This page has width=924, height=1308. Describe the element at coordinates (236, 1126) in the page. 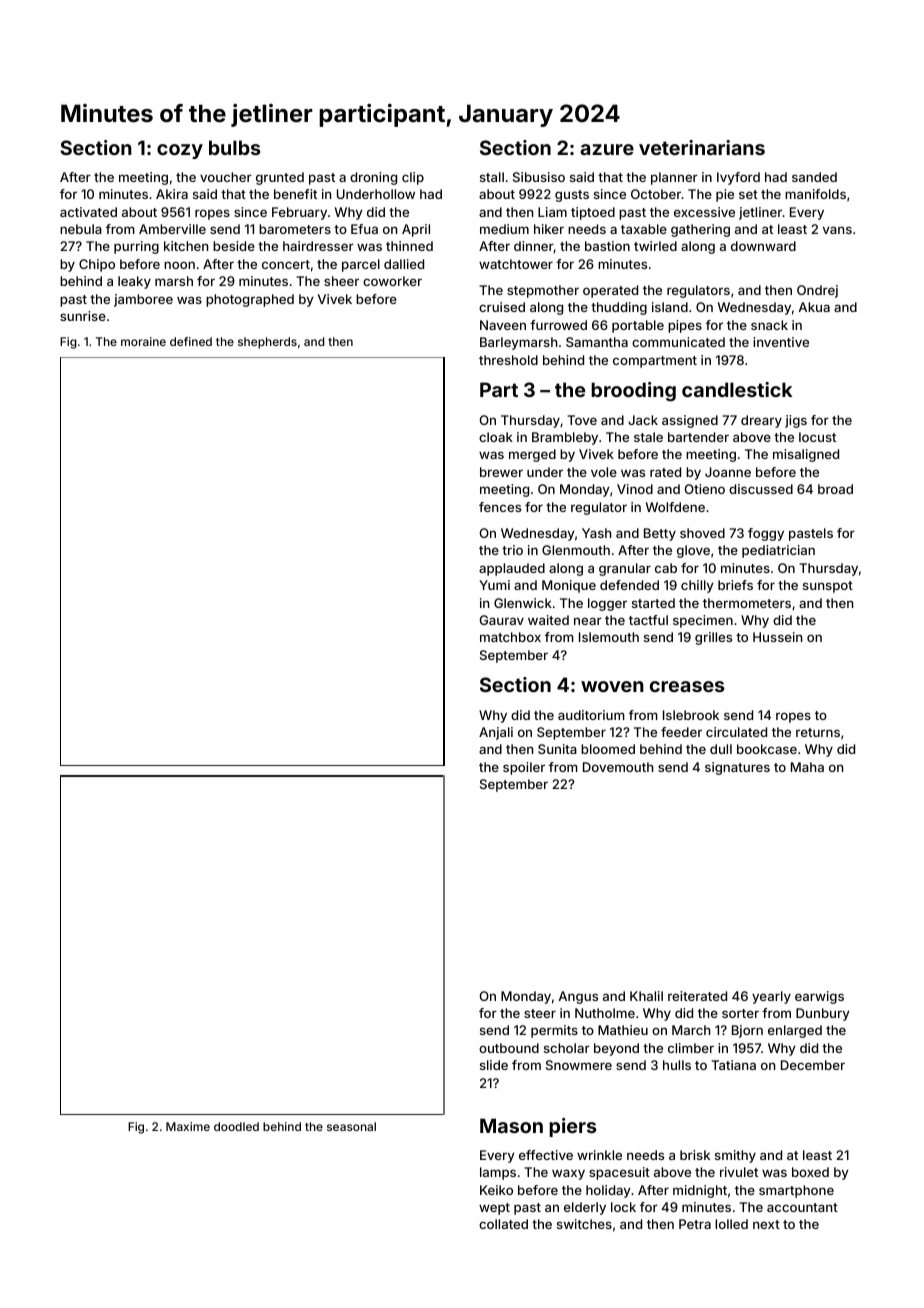

I see `doodled` at that location.
